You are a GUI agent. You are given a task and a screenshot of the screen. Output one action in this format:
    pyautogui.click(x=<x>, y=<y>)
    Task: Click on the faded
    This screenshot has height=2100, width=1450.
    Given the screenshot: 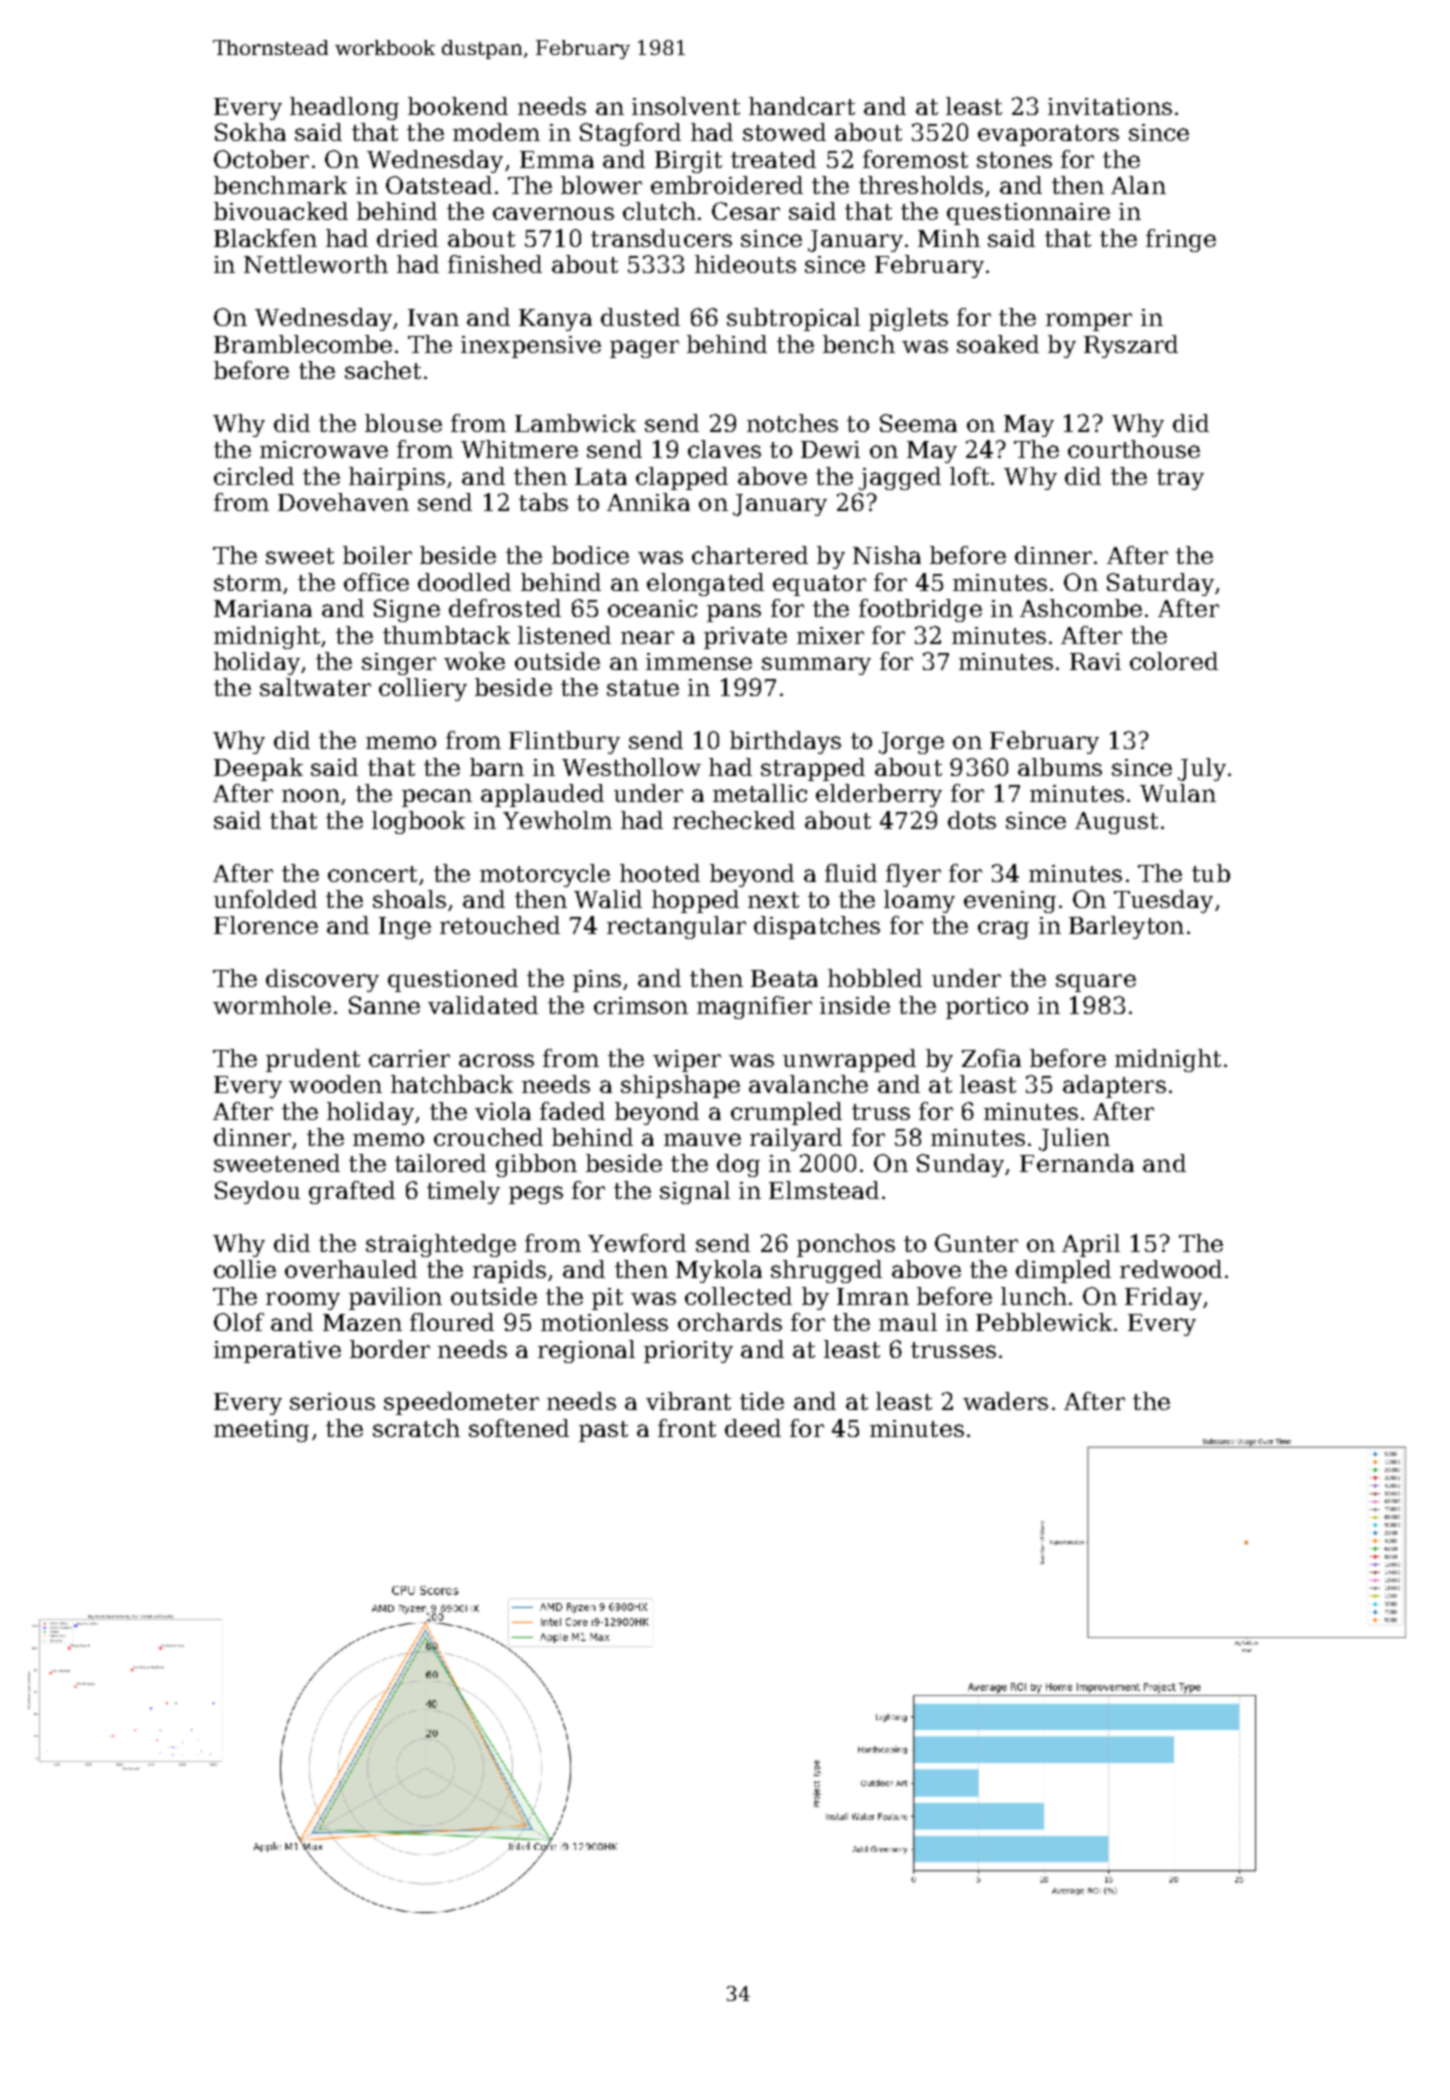 What is the action you would take?
    pyautogui.click(x=572, y=1111)
